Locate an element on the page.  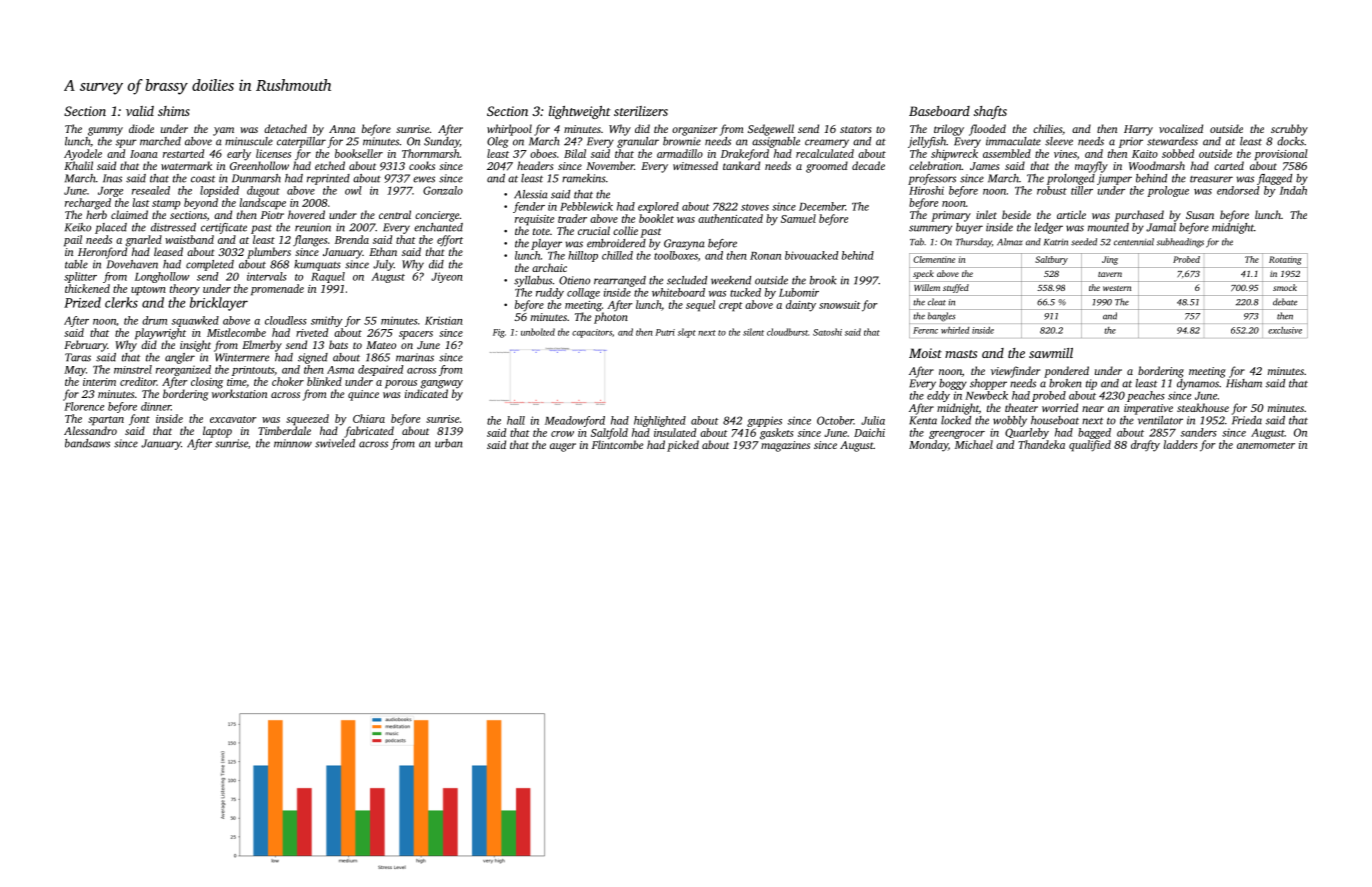
photon is located at coordinates (611, 318).
